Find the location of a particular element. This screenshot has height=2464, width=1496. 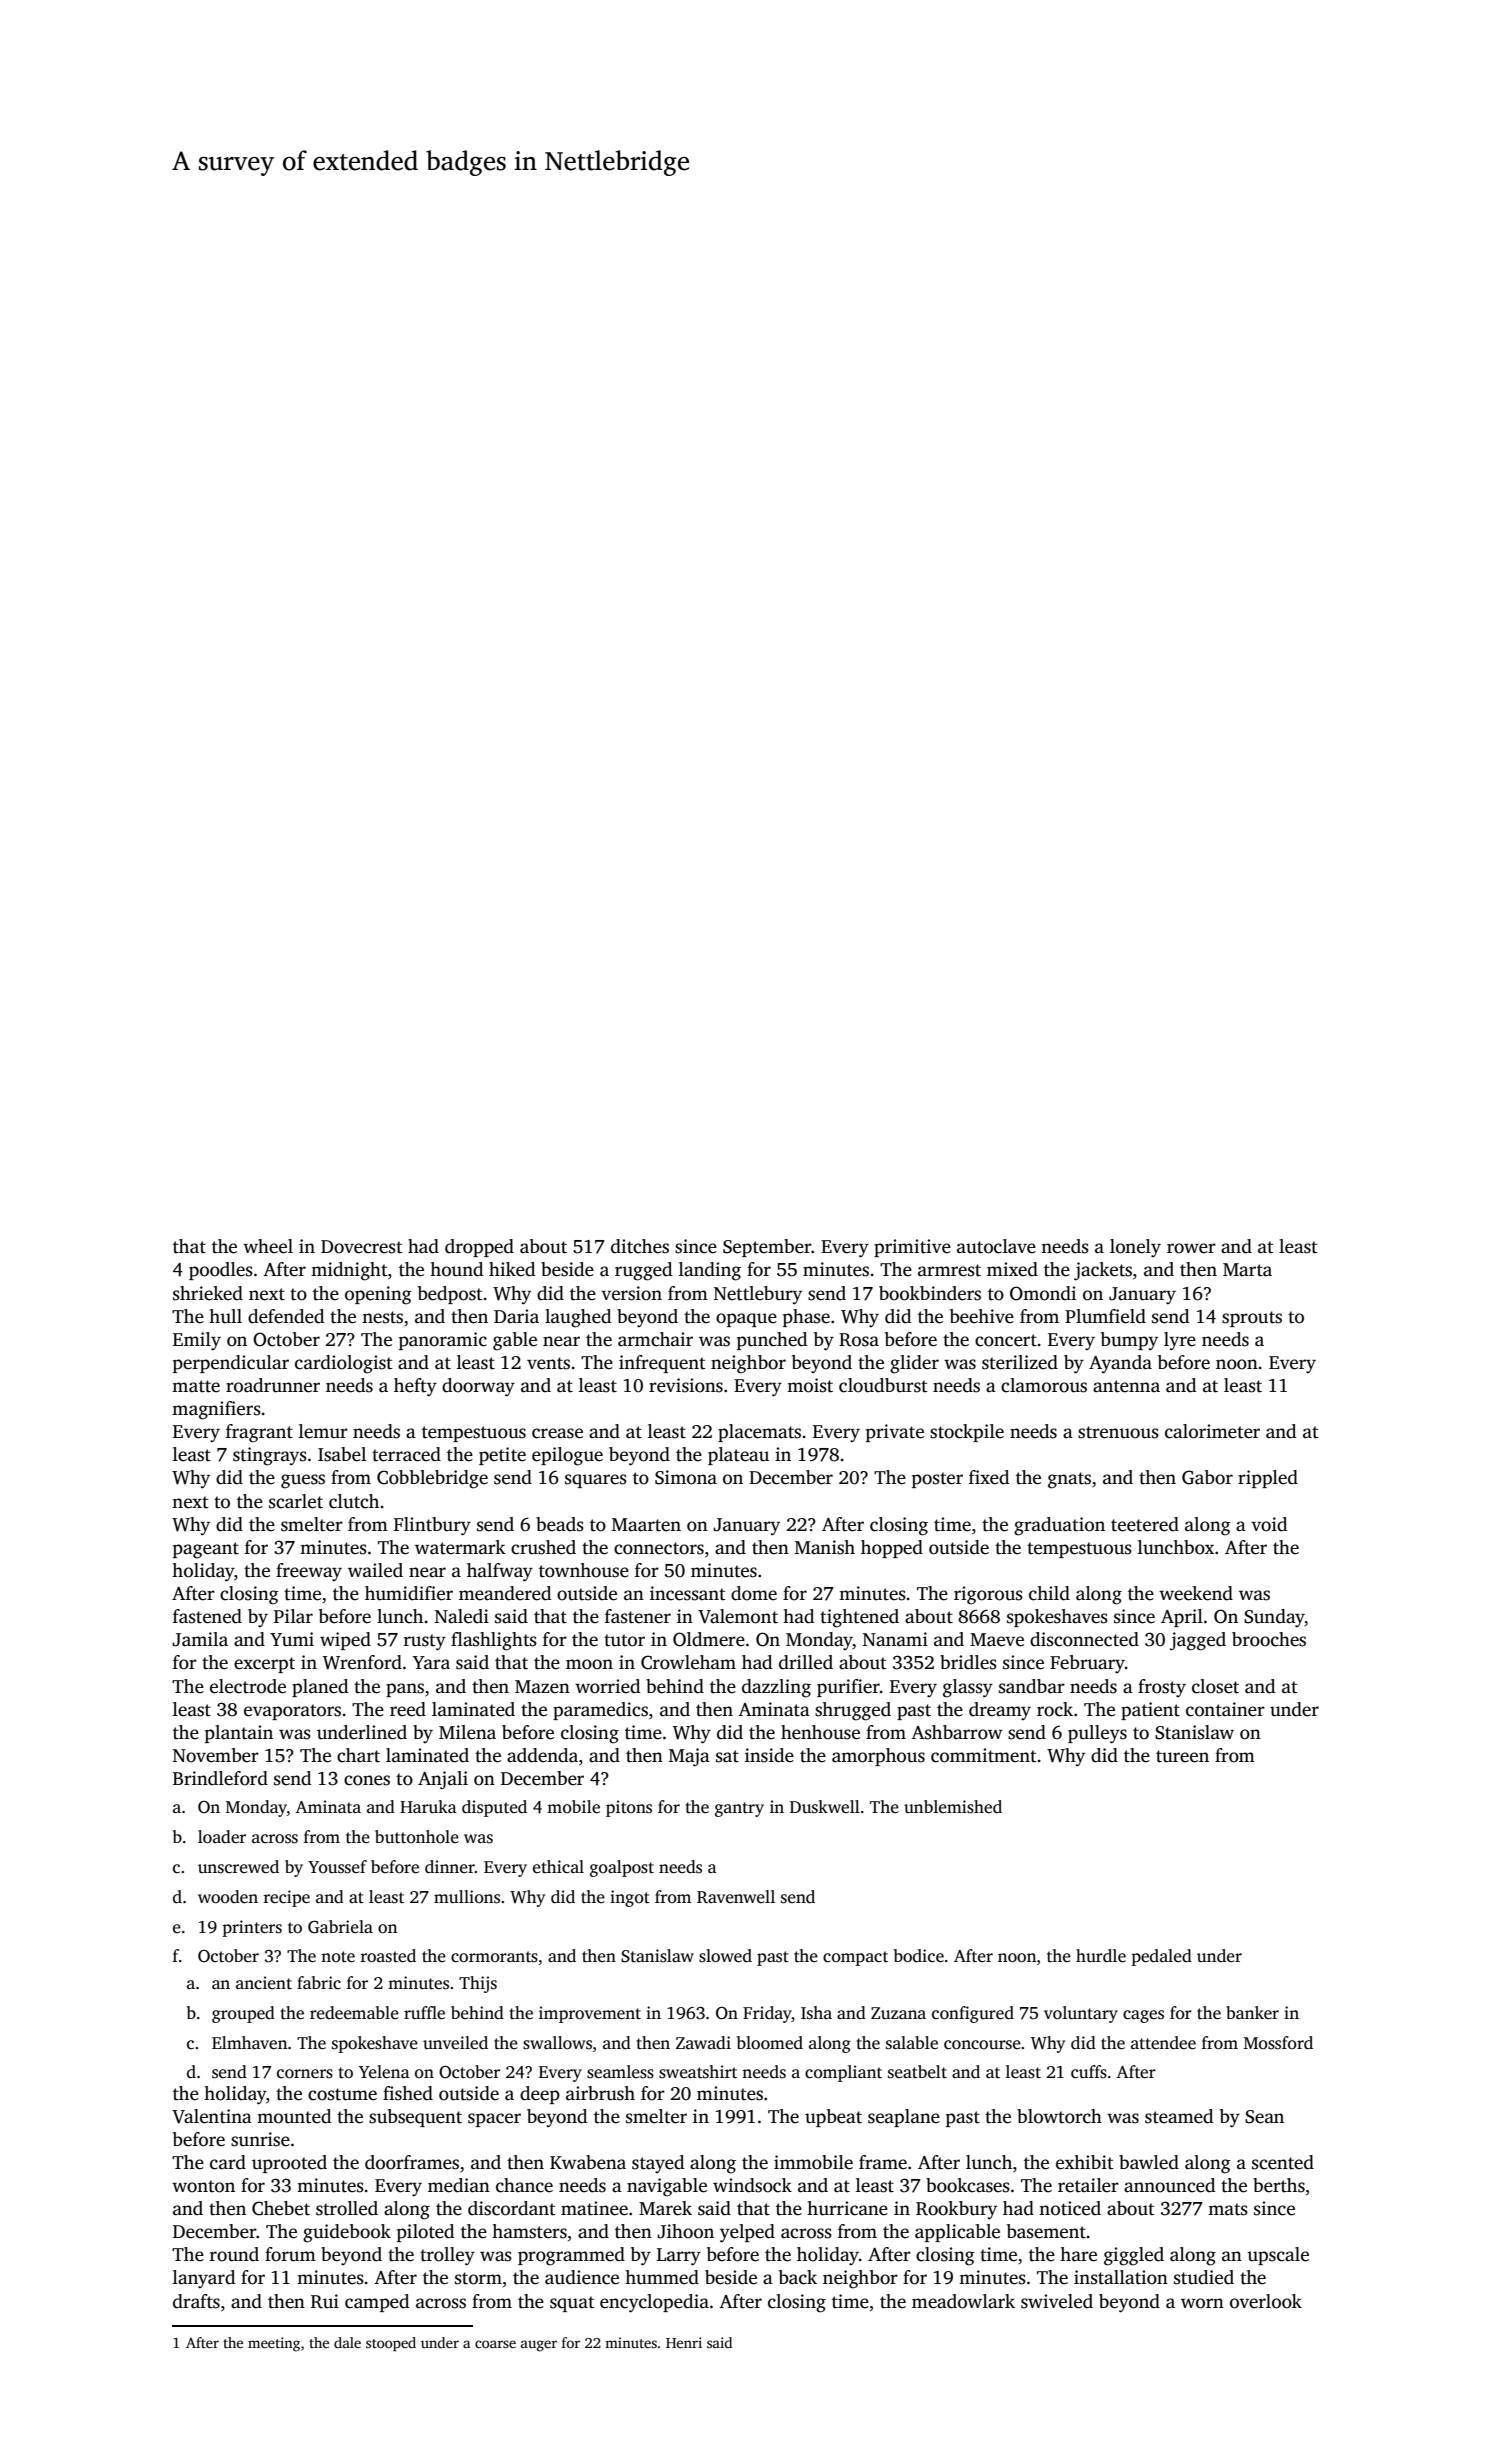

unblemished is located at coordinates (953, 1807).
